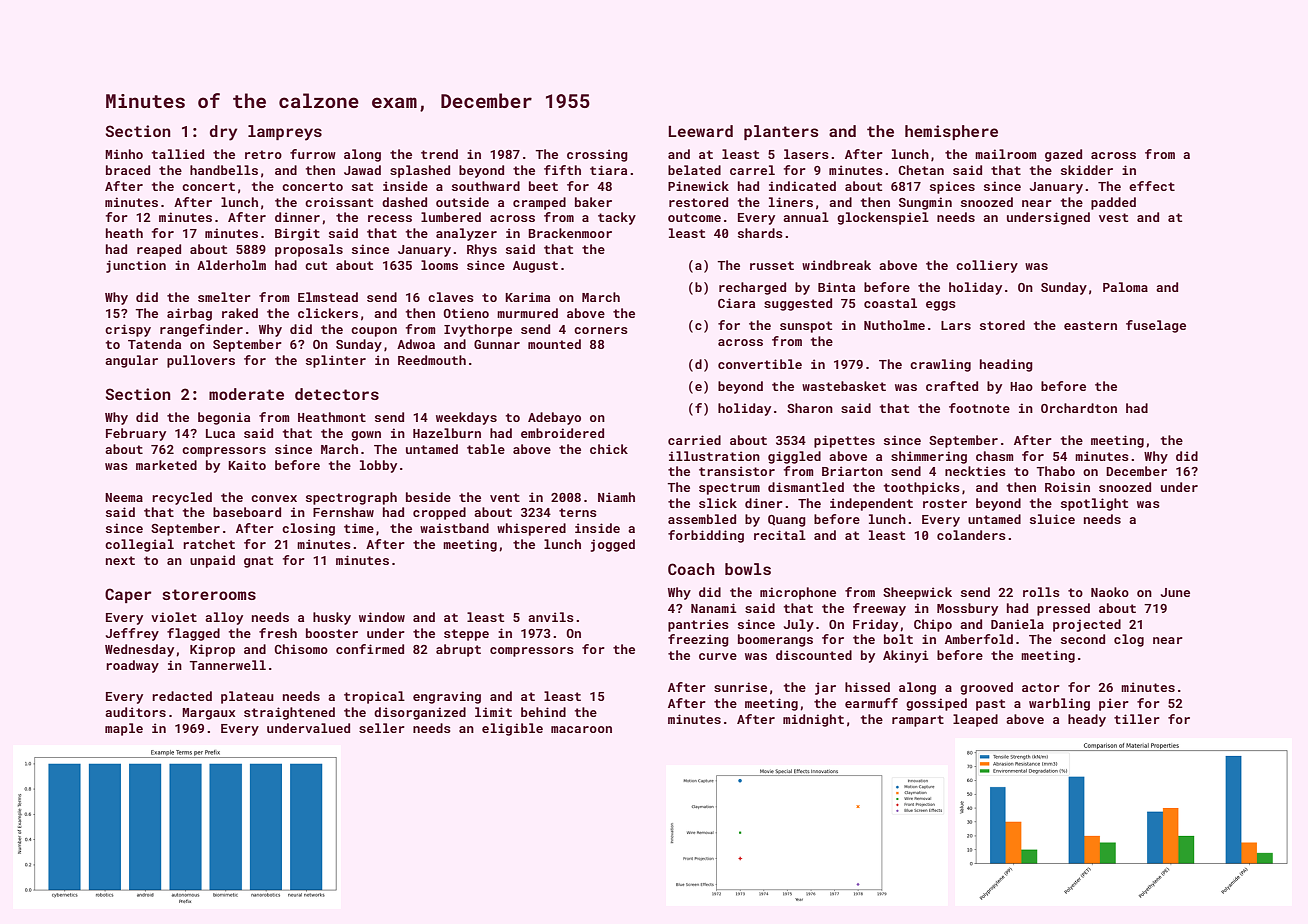 This document has width=1308, height=924. Describe the element at coordinates (1079, 408) in the document. I see `Orchardton` at that location.
